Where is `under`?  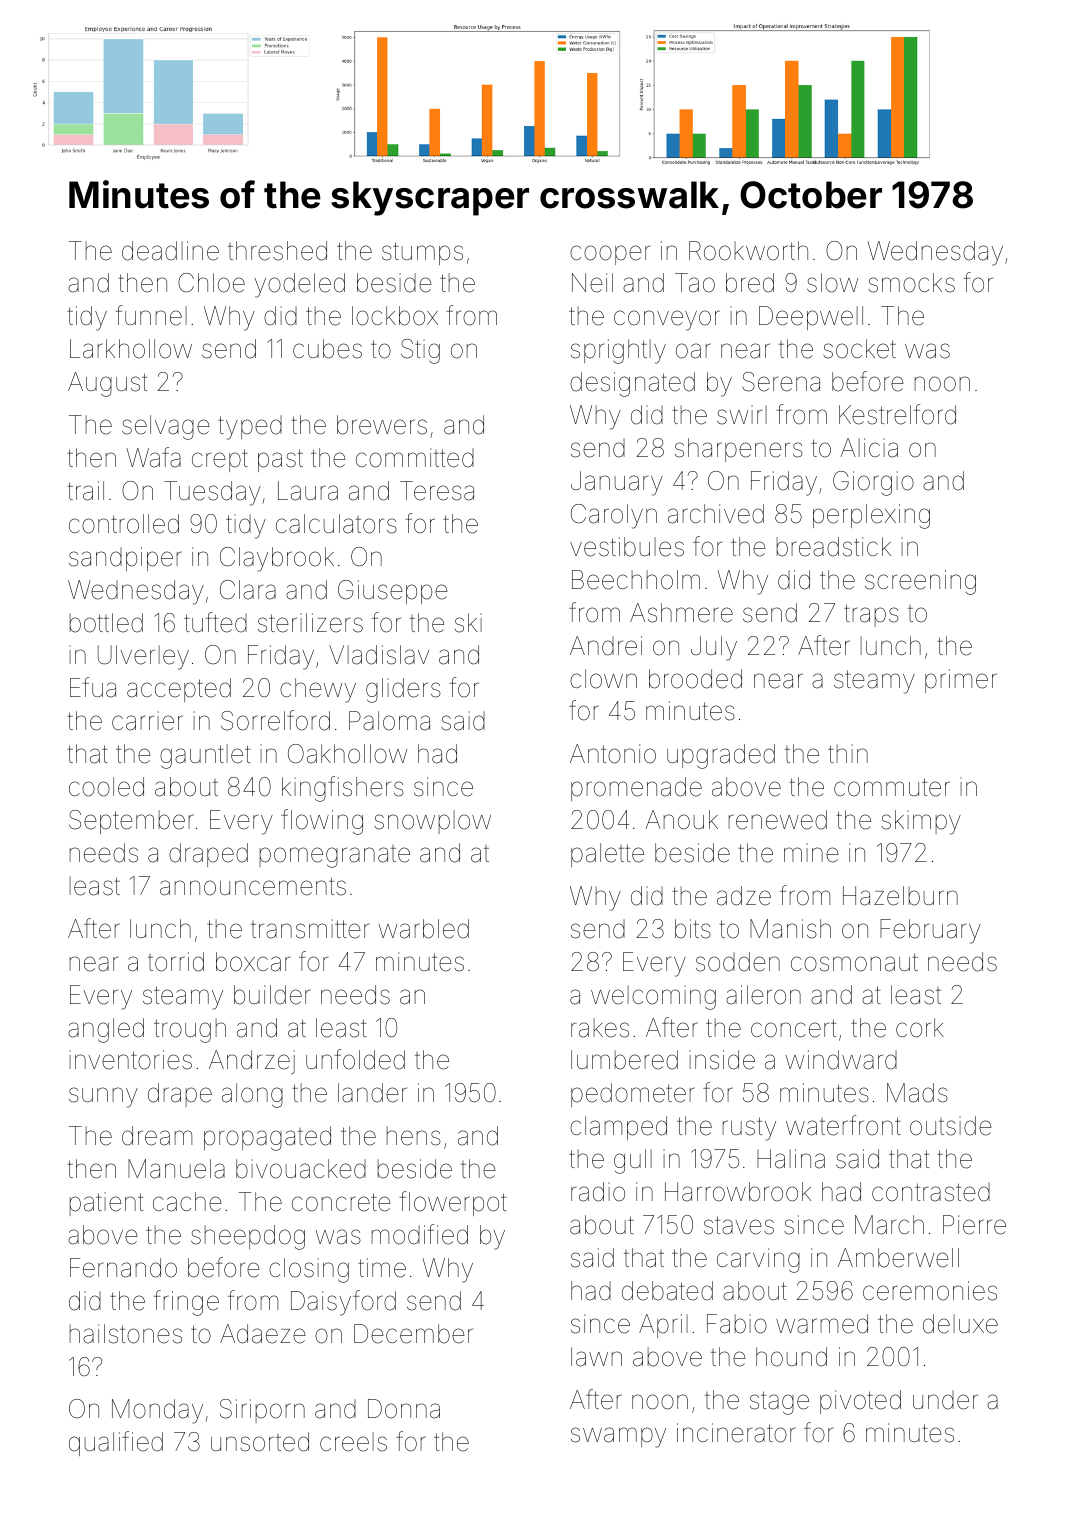
under is located at coordinates (945, 1400).
